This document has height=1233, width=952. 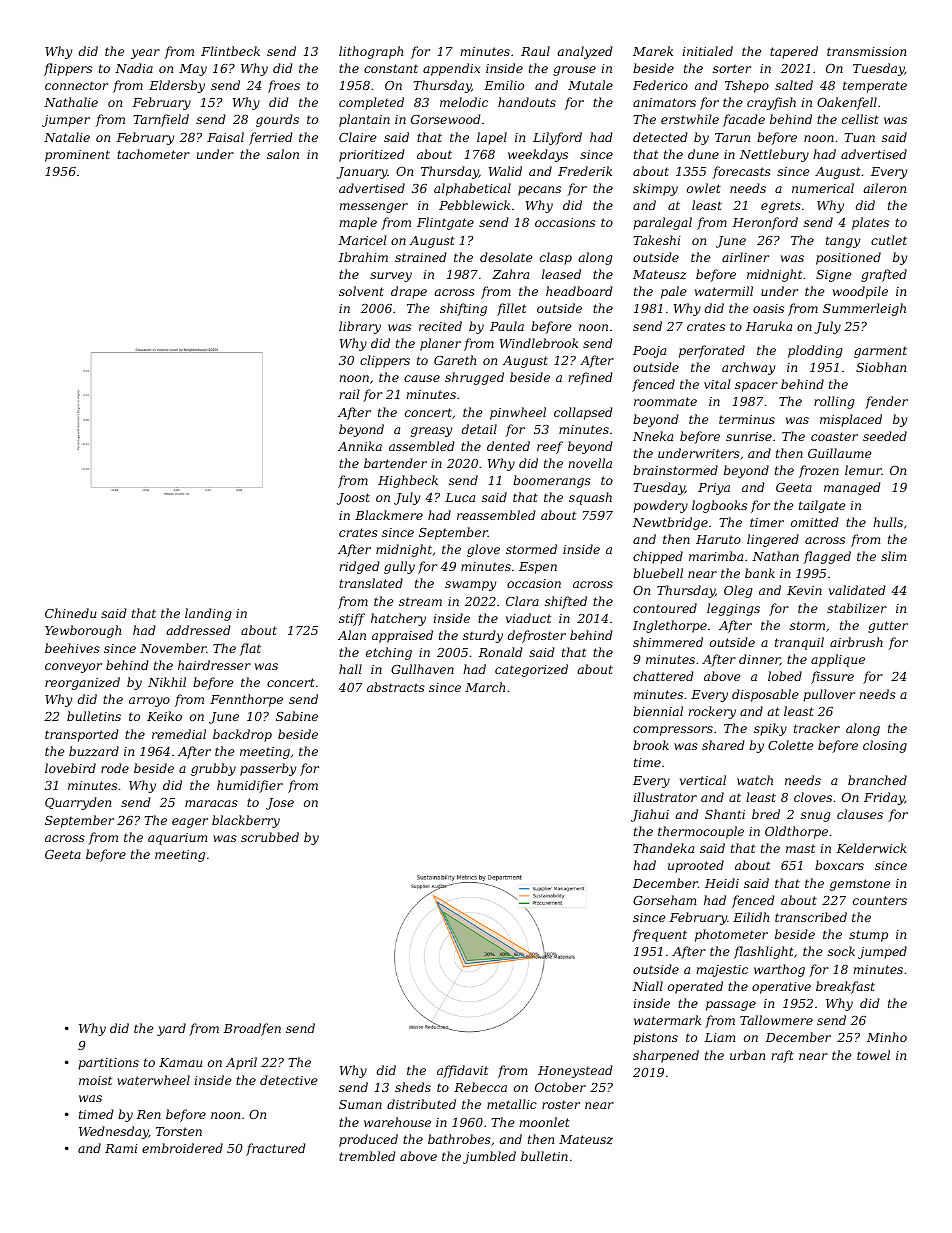 What do you see at coordinates (531, 670) in the document?
I see `categorized` at bounding box center [531, 670].
